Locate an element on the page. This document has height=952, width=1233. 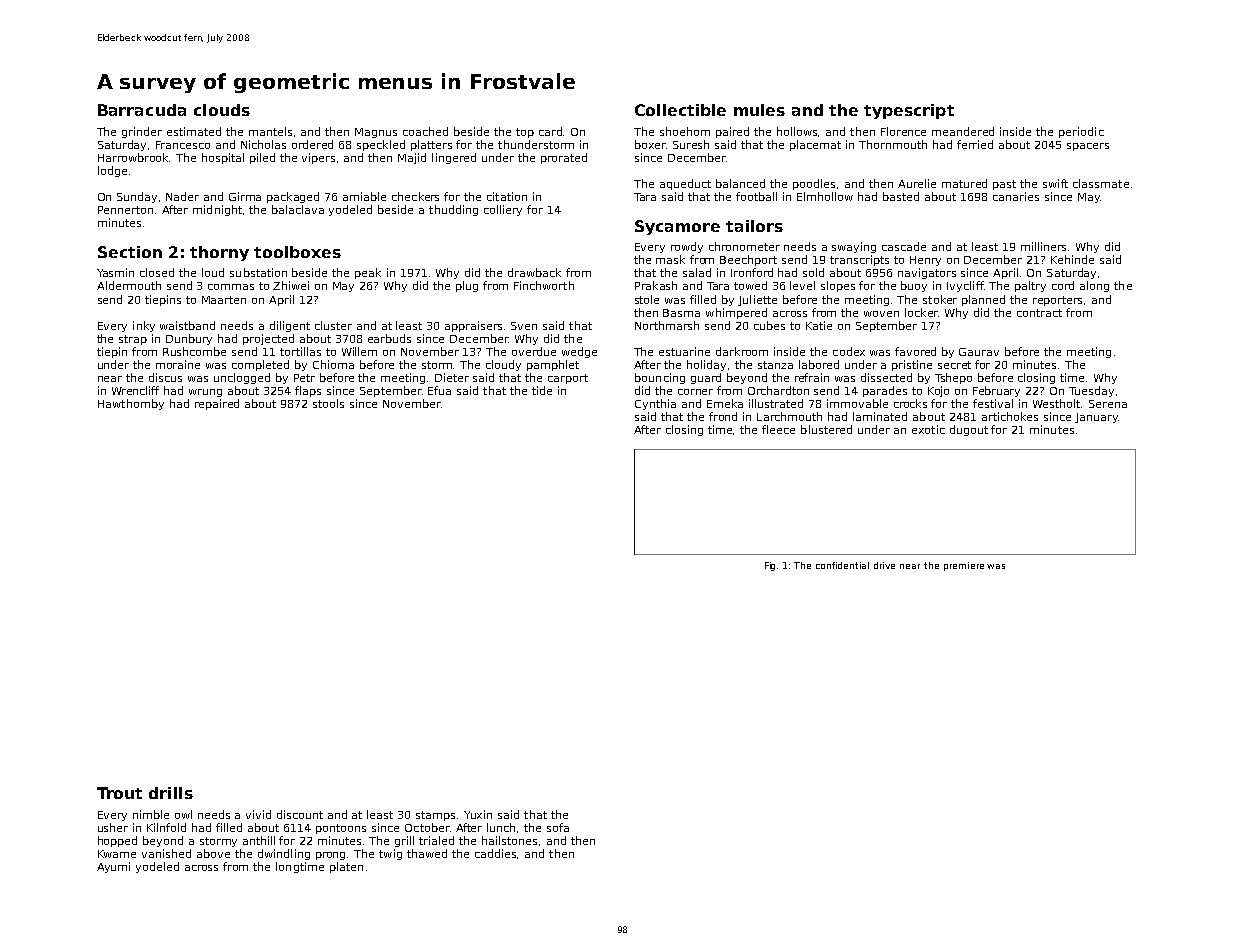
overdue is located at coordinates (534, 351).
